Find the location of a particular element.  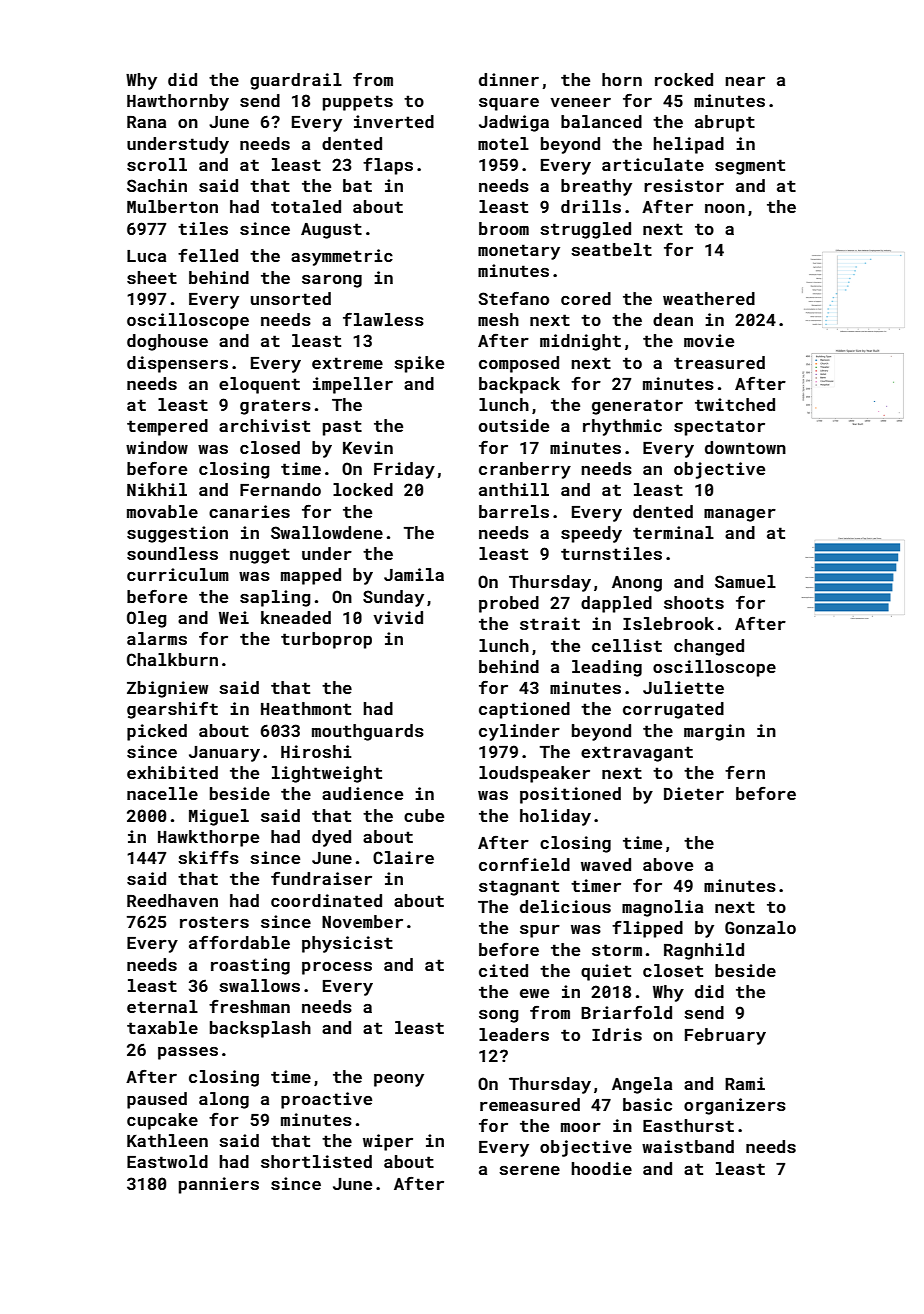

cranberry is located at coordinates (525, 470).
